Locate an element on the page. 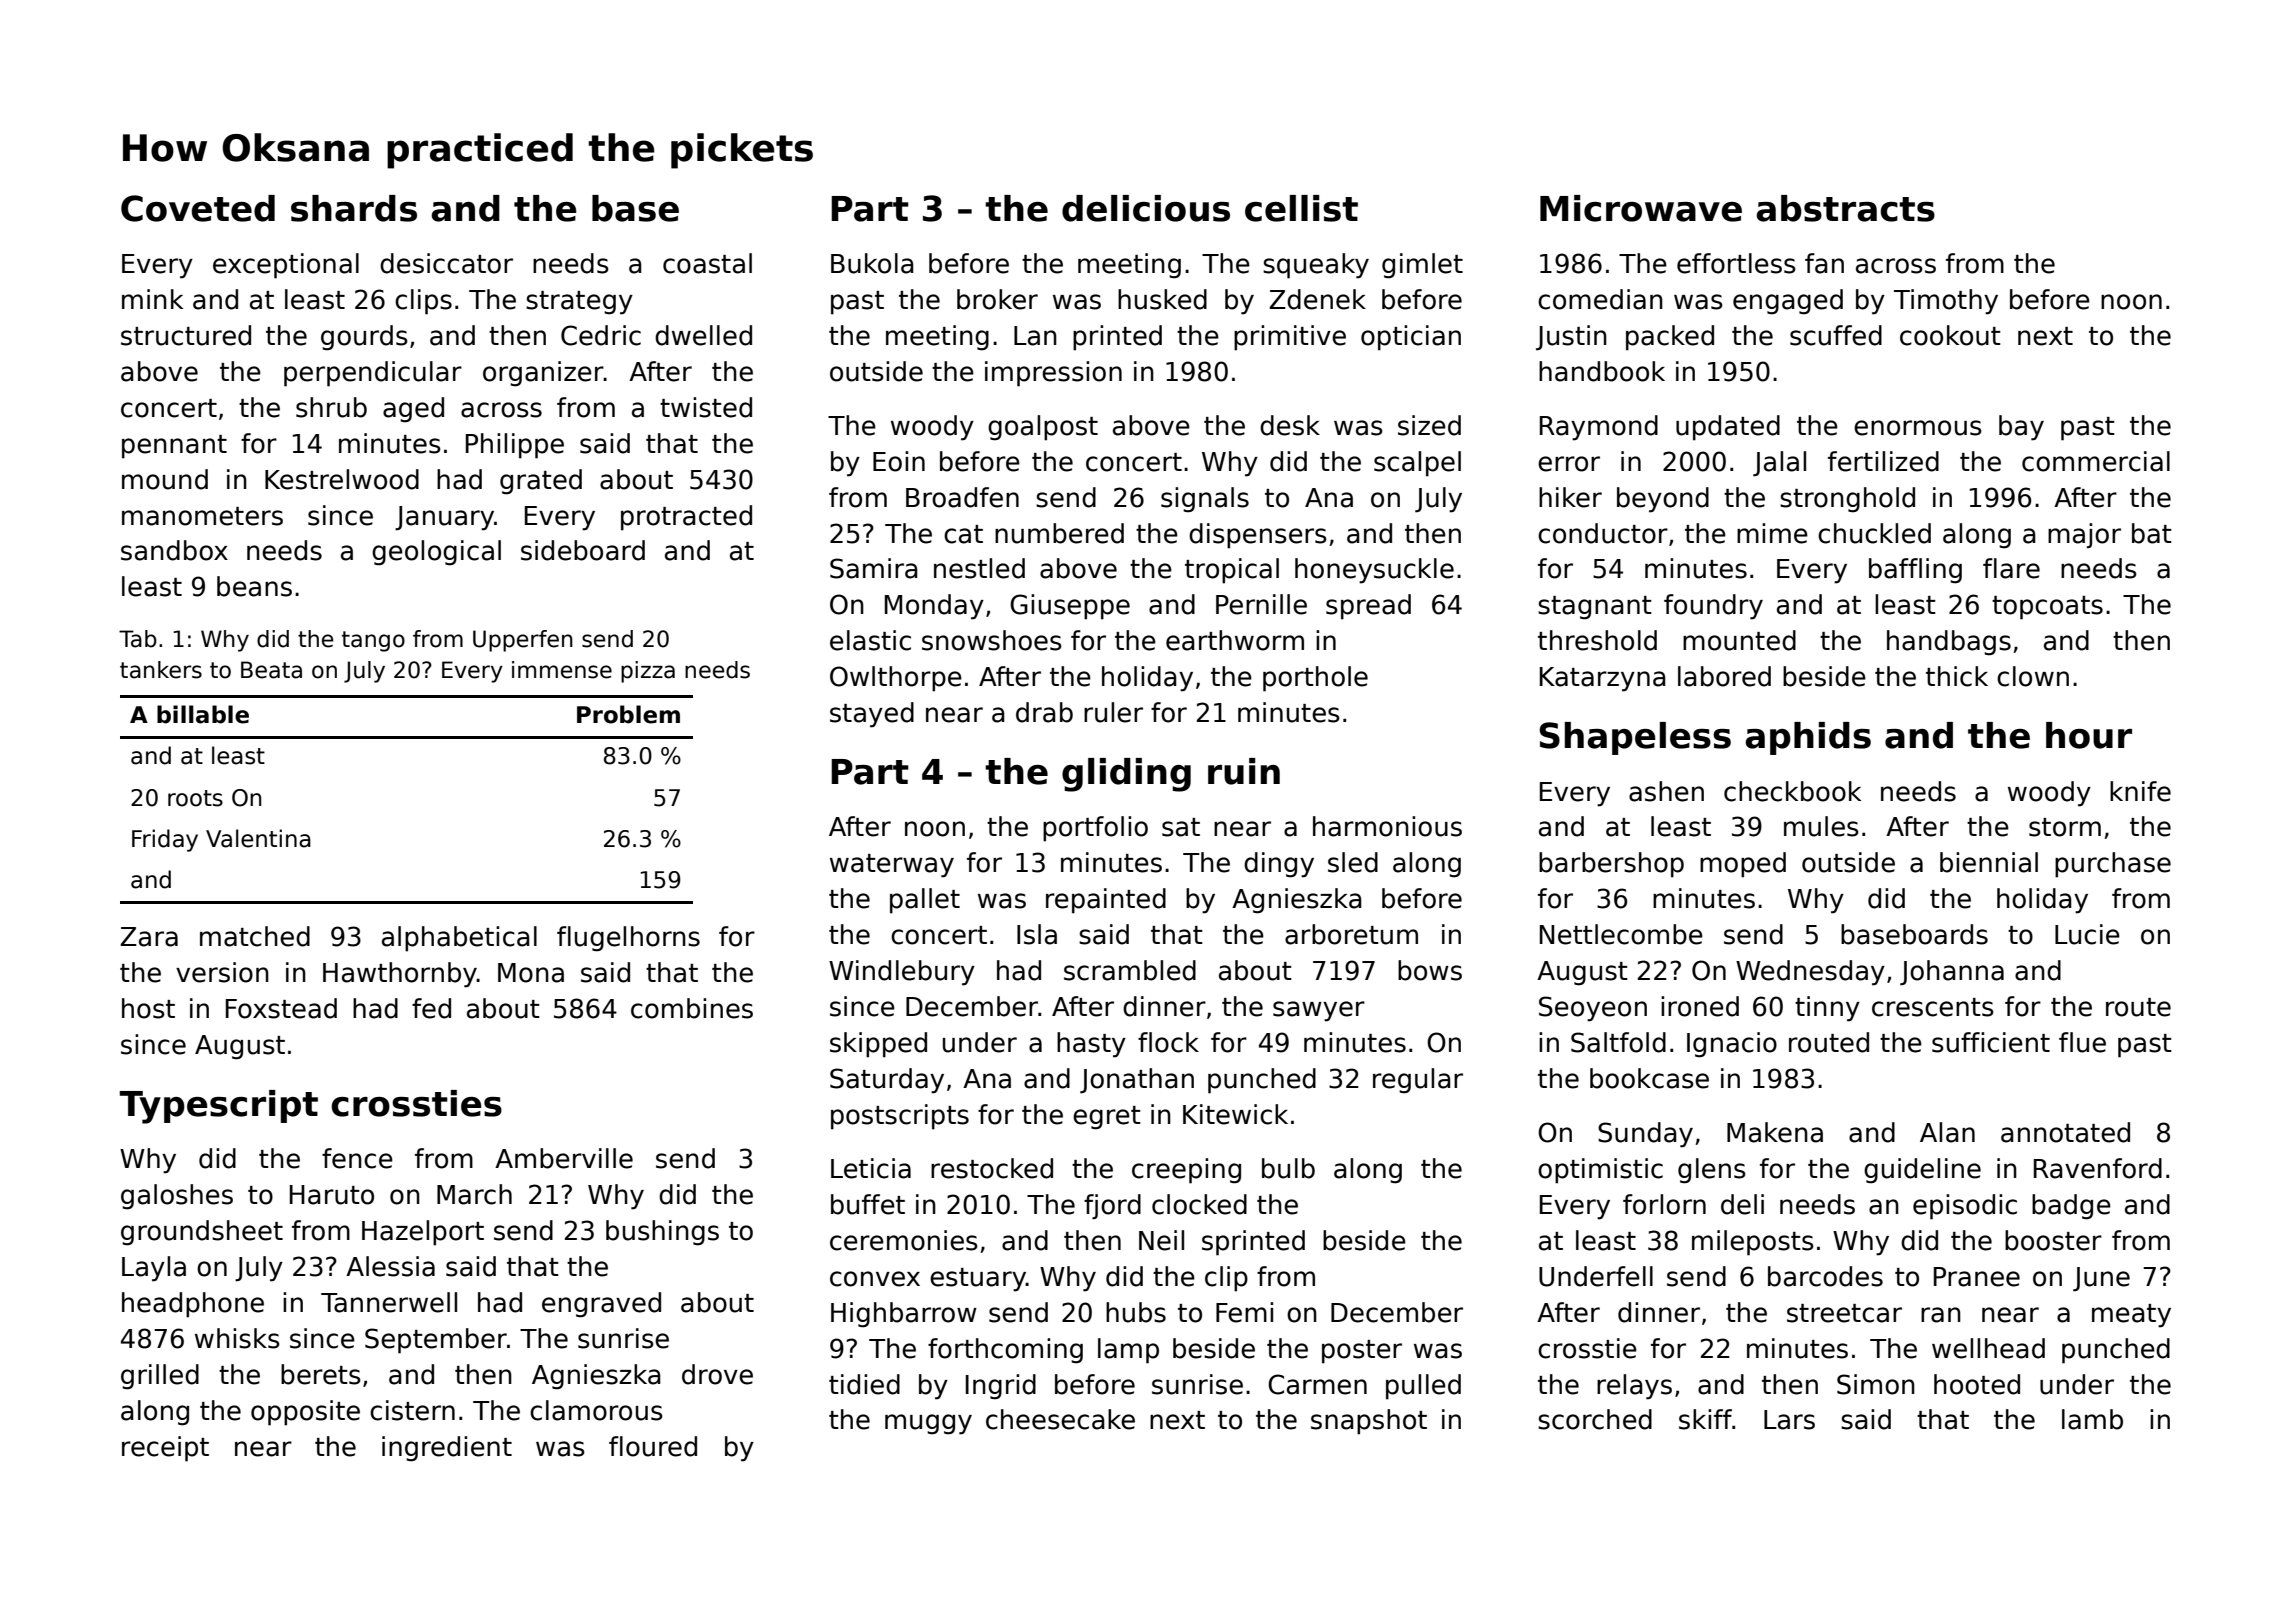 The image size is (2292, 1620). porthole is located at coordinates (1315, 679).
